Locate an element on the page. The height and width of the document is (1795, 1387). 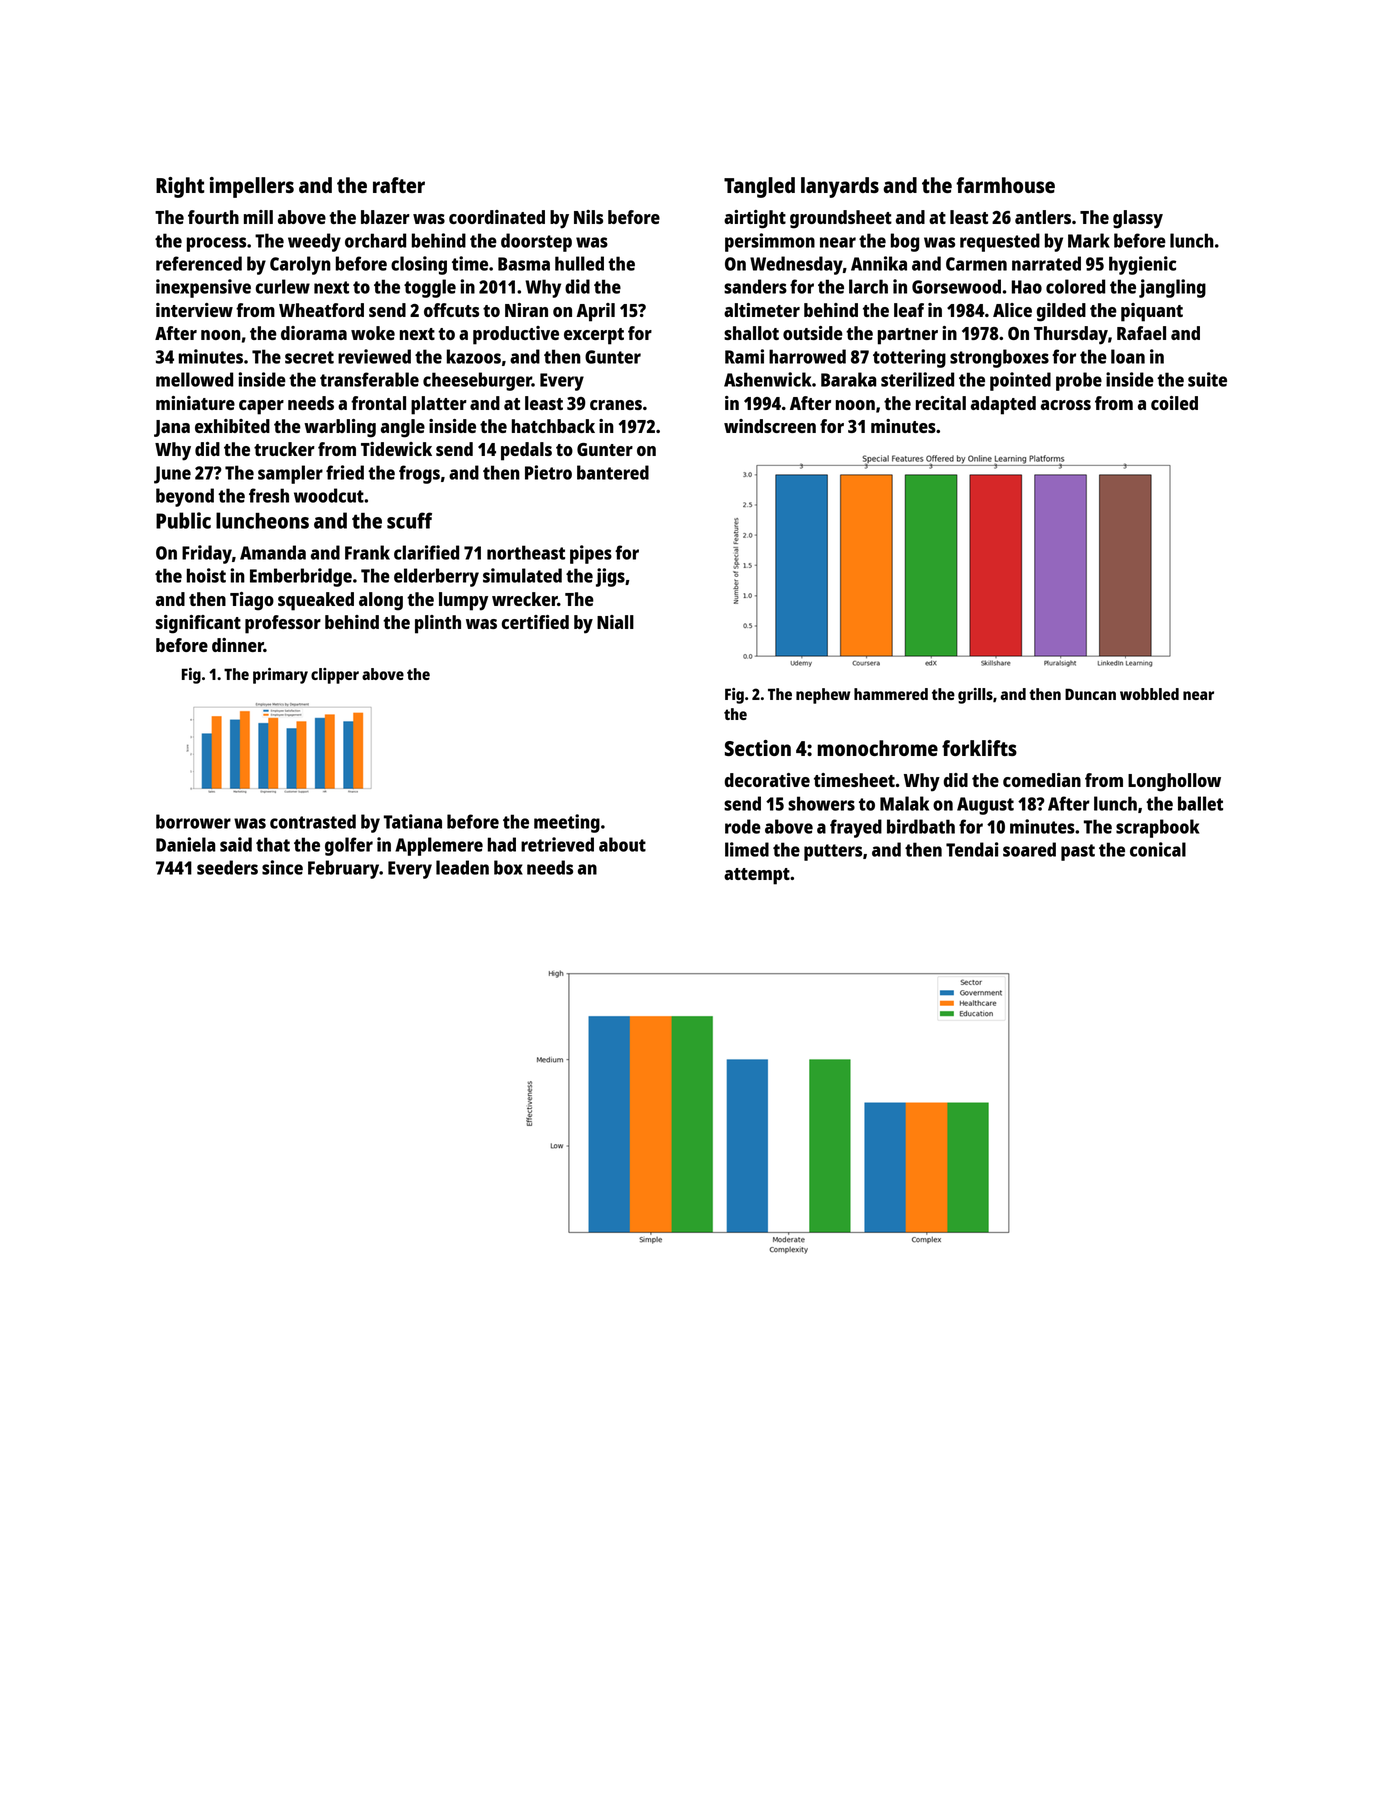
jangling is located at coordinates (1172, 288).
